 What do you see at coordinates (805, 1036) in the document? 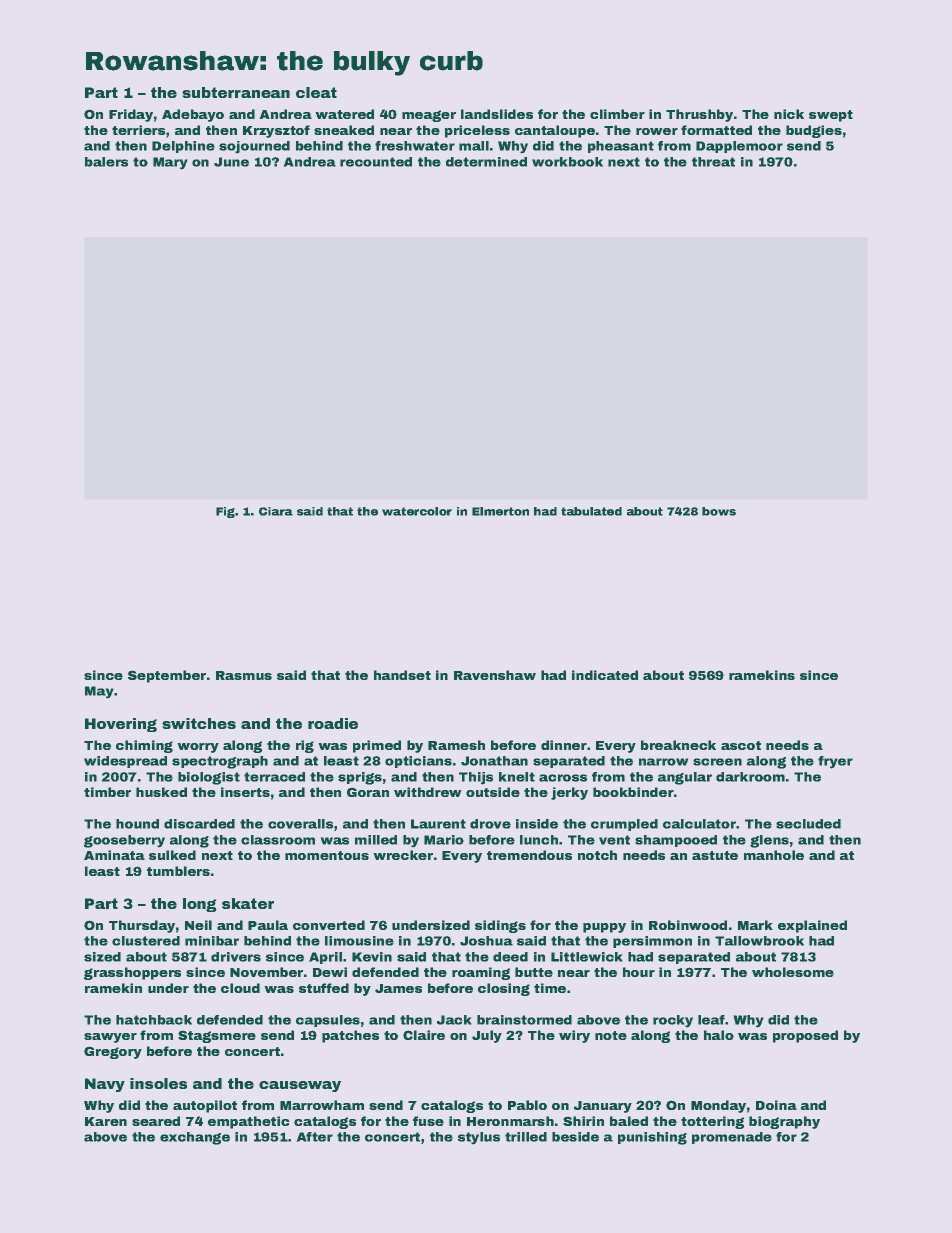
I see `proposed` at bounding box center [805, 1036].
